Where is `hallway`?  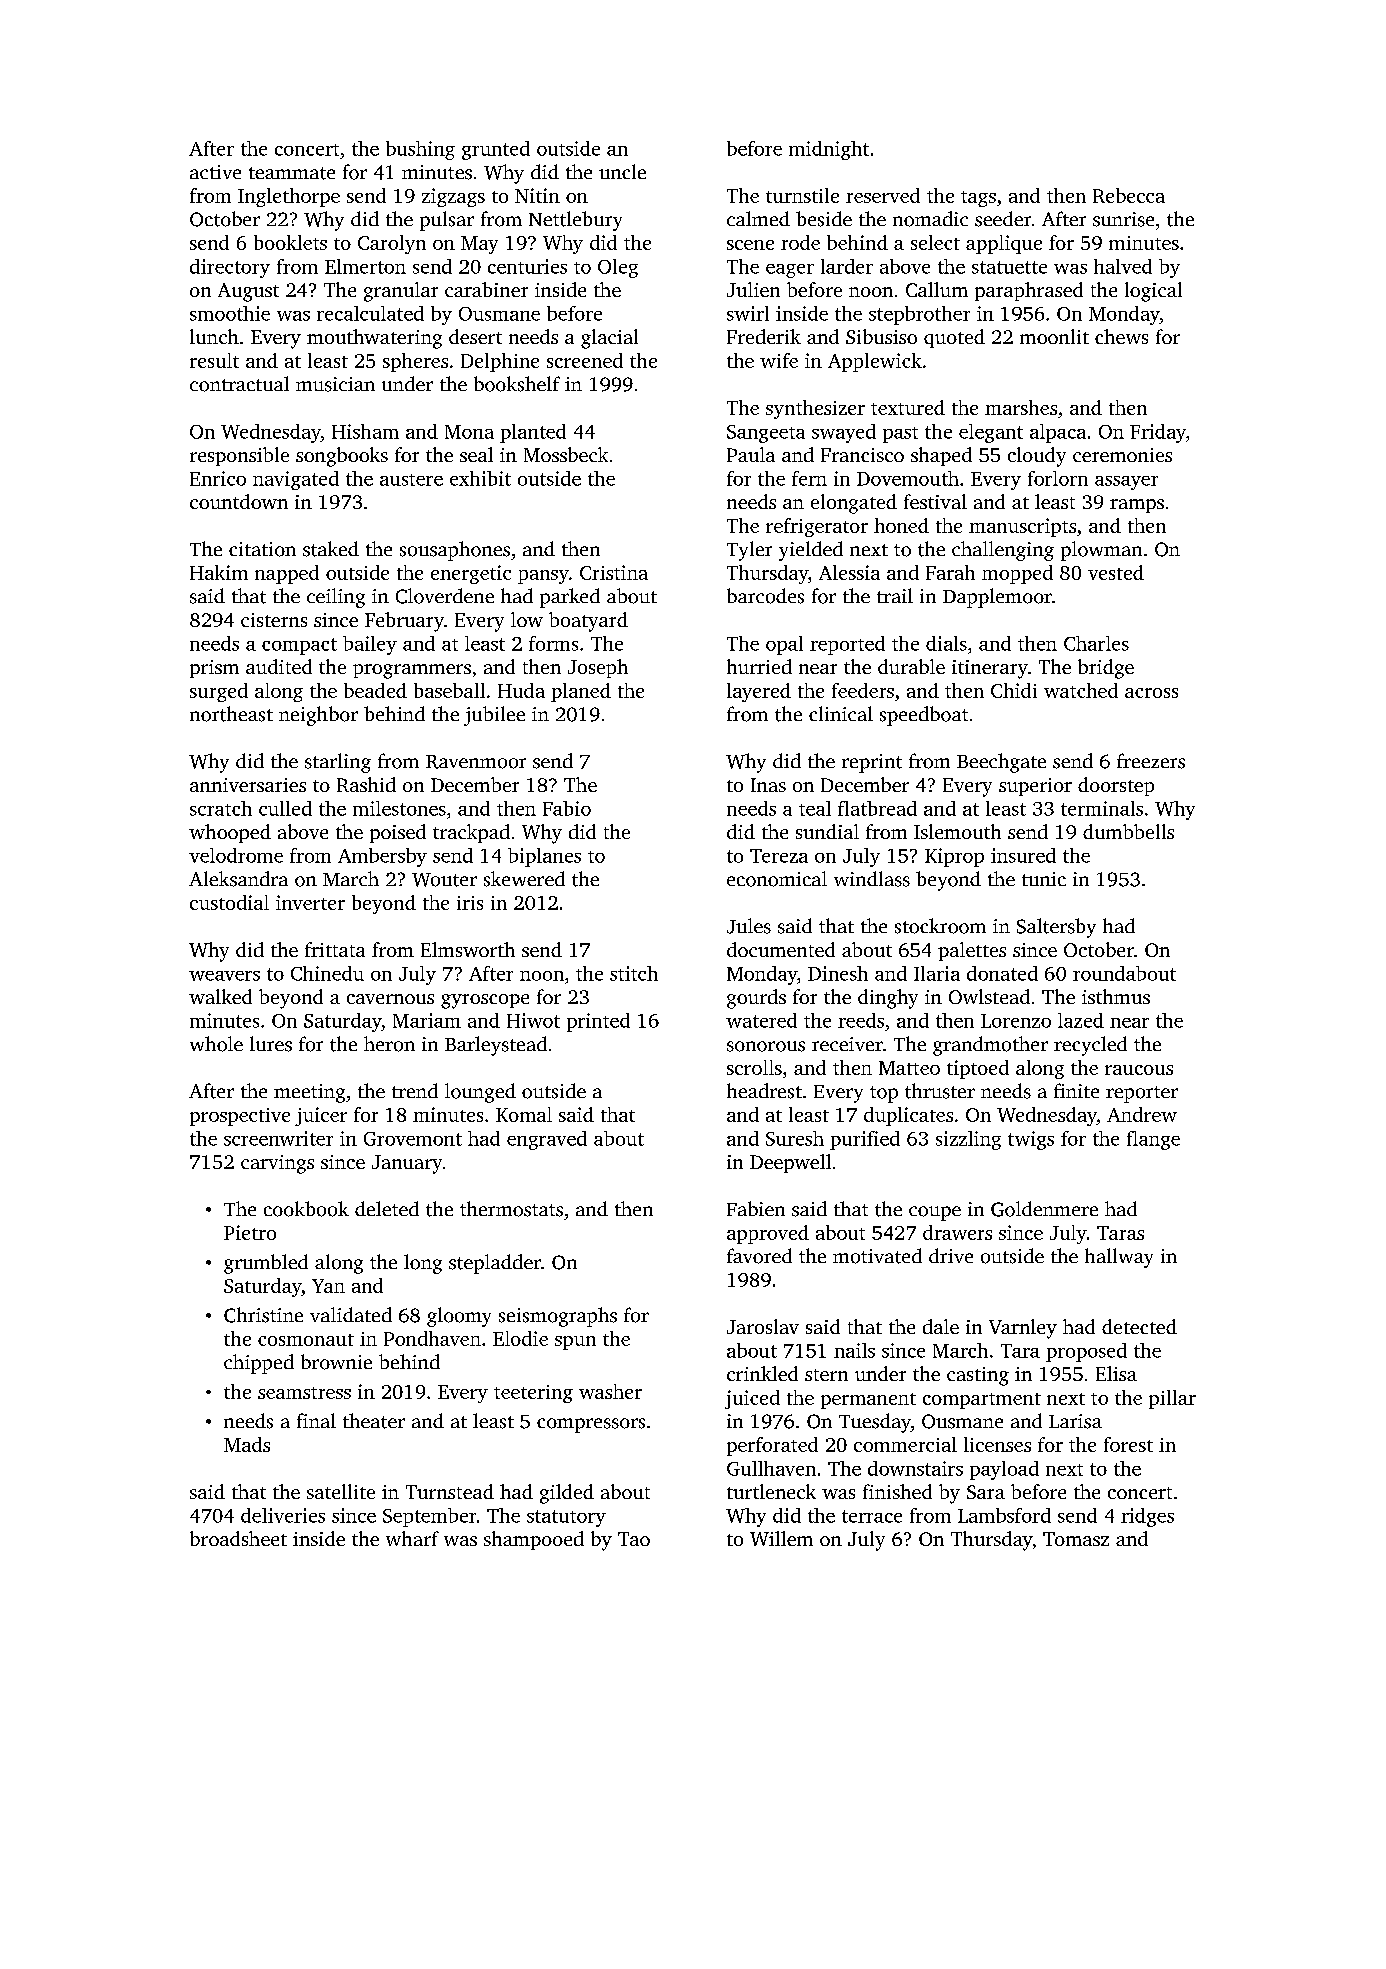 hallway is located at coordinates (1119, 1258).
